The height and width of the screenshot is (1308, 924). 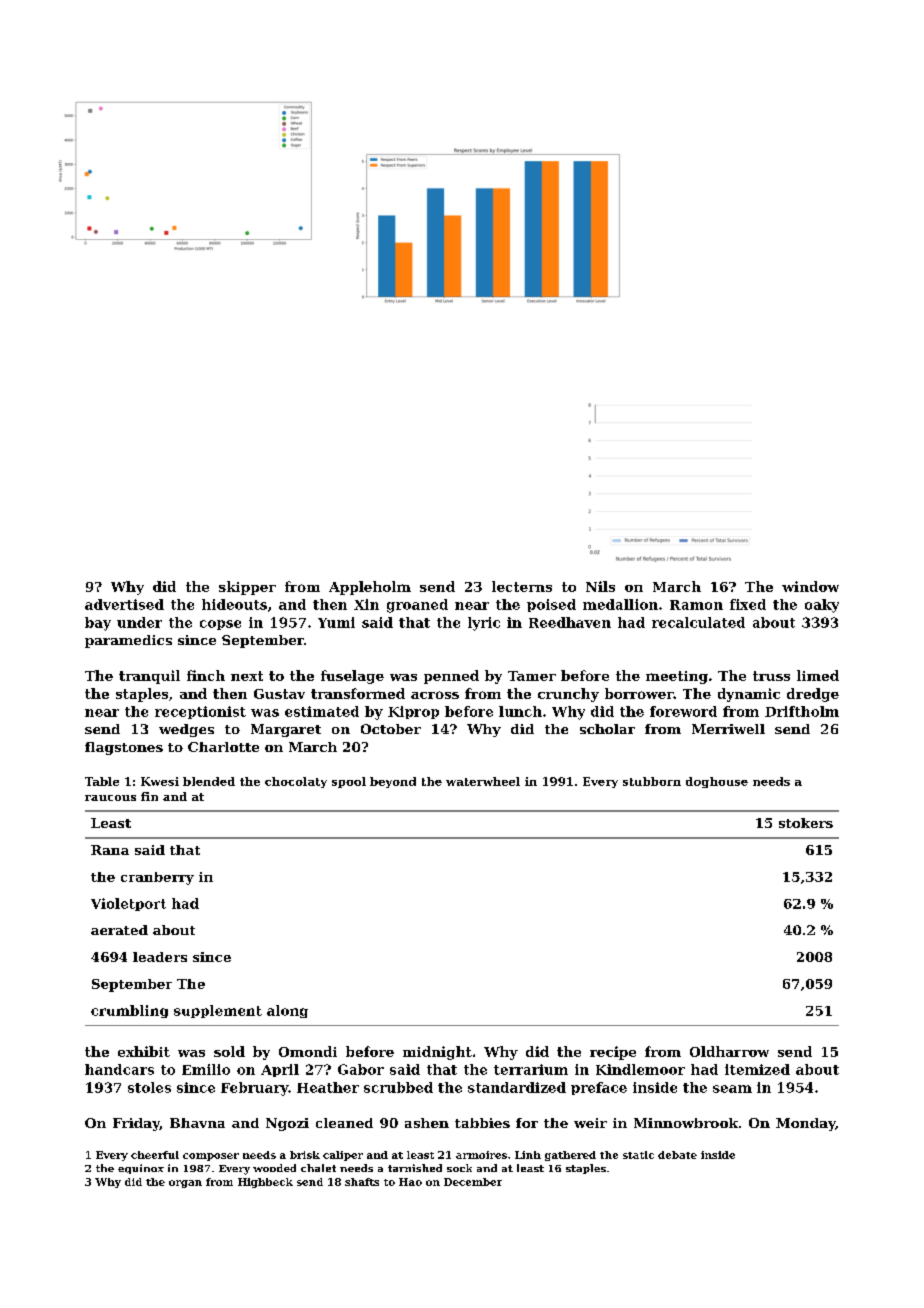 What do you see at coordinates (119, 1069) in the screenshot?
I see `handcars` at bounding box center [119, 1069].
